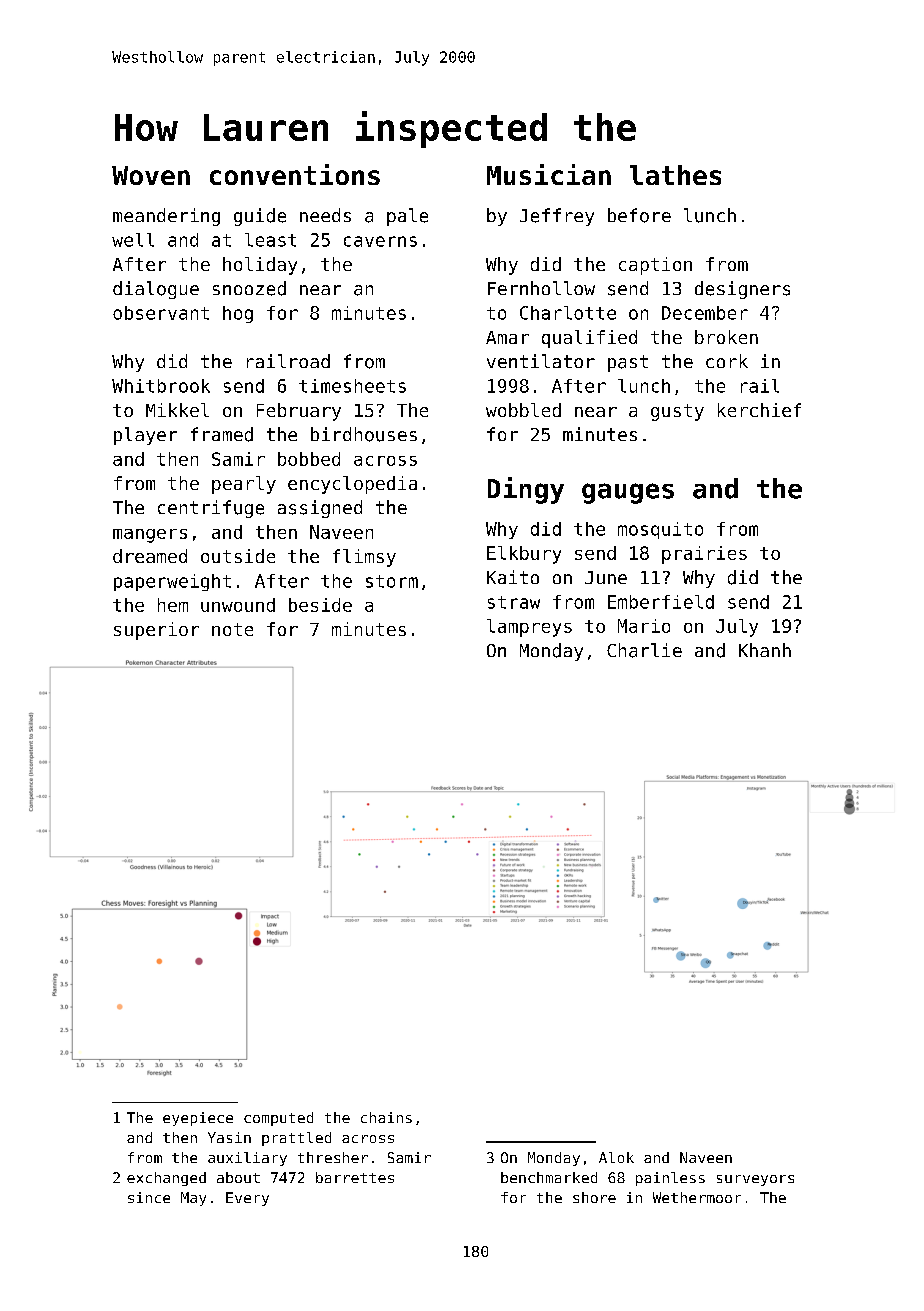  Describe the element at coordinates (704, 555) in the page. I see `prairies` at that location.
